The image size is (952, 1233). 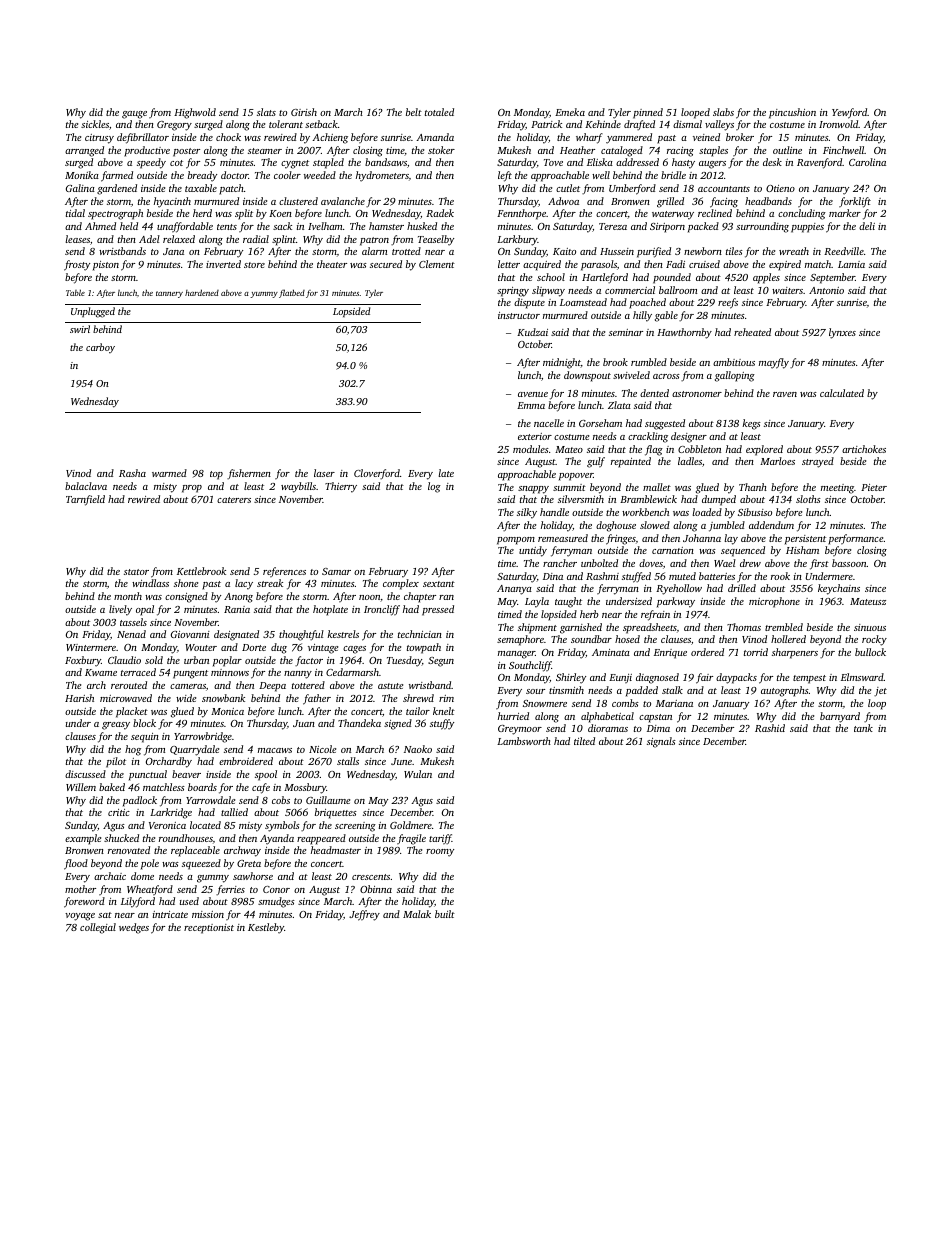 What do you see at coordinates (148, 775) in the page?
I see `punctual` at bounding box center [148, 775].
